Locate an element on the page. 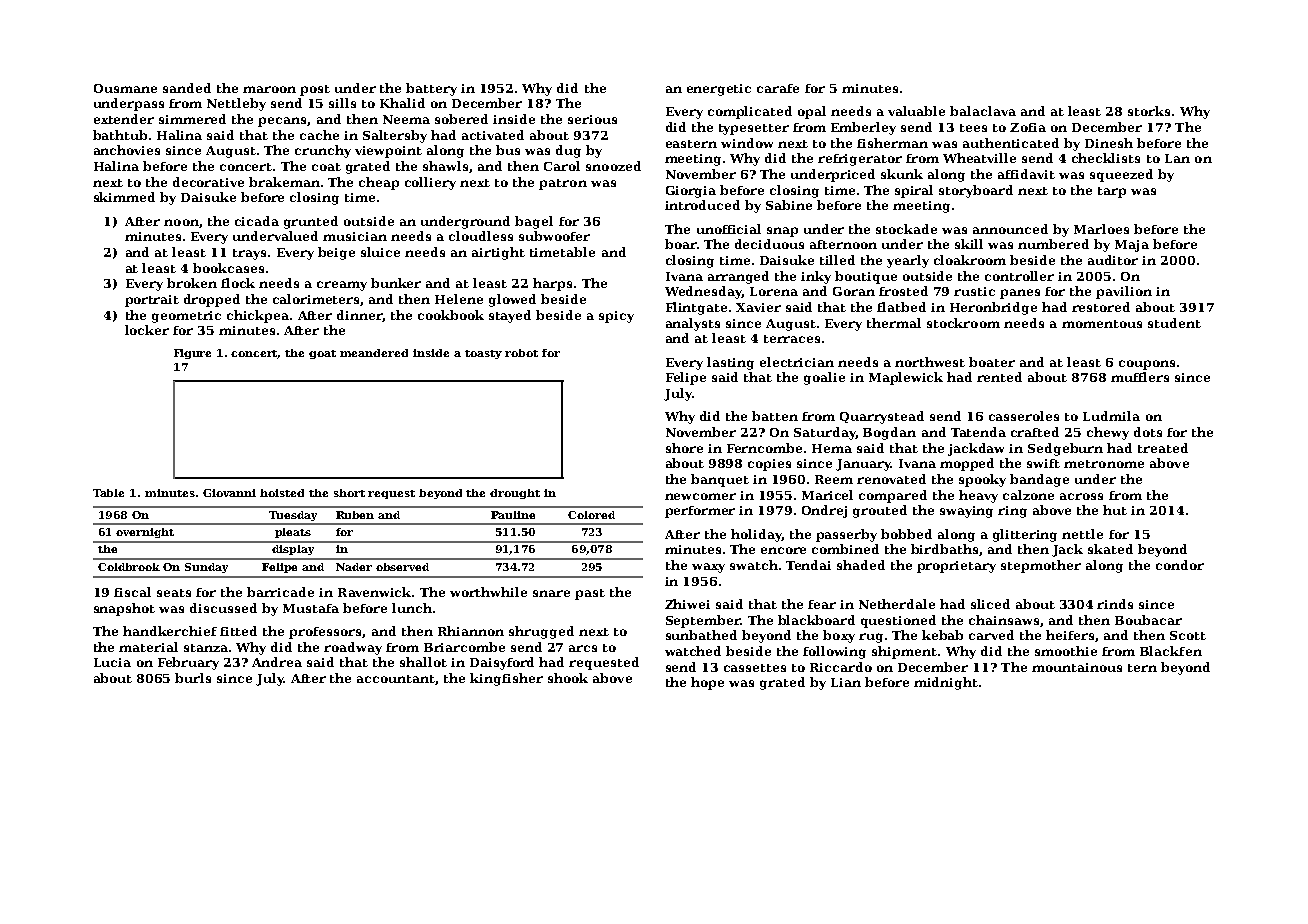 The image size is (1308, 924). beige is located at coordinates (336, 253).
